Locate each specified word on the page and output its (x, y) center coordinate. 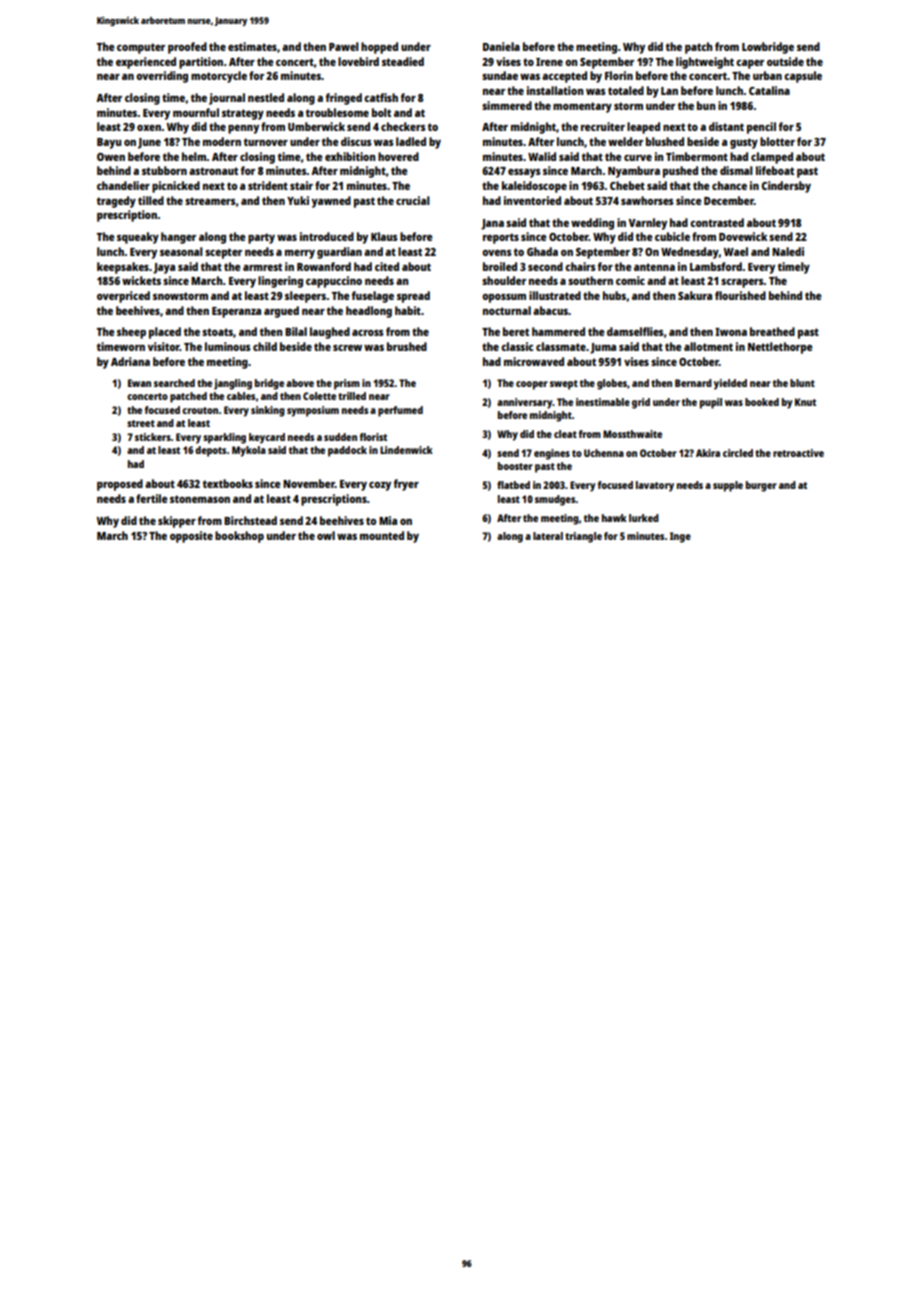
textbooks (228, 483)
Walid (542, 156)
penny (243, 129)
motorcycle (219, 77)
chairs (580, 266)
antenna (654, 267)
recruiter (603, 126)
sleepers (305, 297)
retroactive (798, 453)
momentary (582, 107)
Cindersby (786, 187)
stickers (153, 437)
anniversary (525, 403)
